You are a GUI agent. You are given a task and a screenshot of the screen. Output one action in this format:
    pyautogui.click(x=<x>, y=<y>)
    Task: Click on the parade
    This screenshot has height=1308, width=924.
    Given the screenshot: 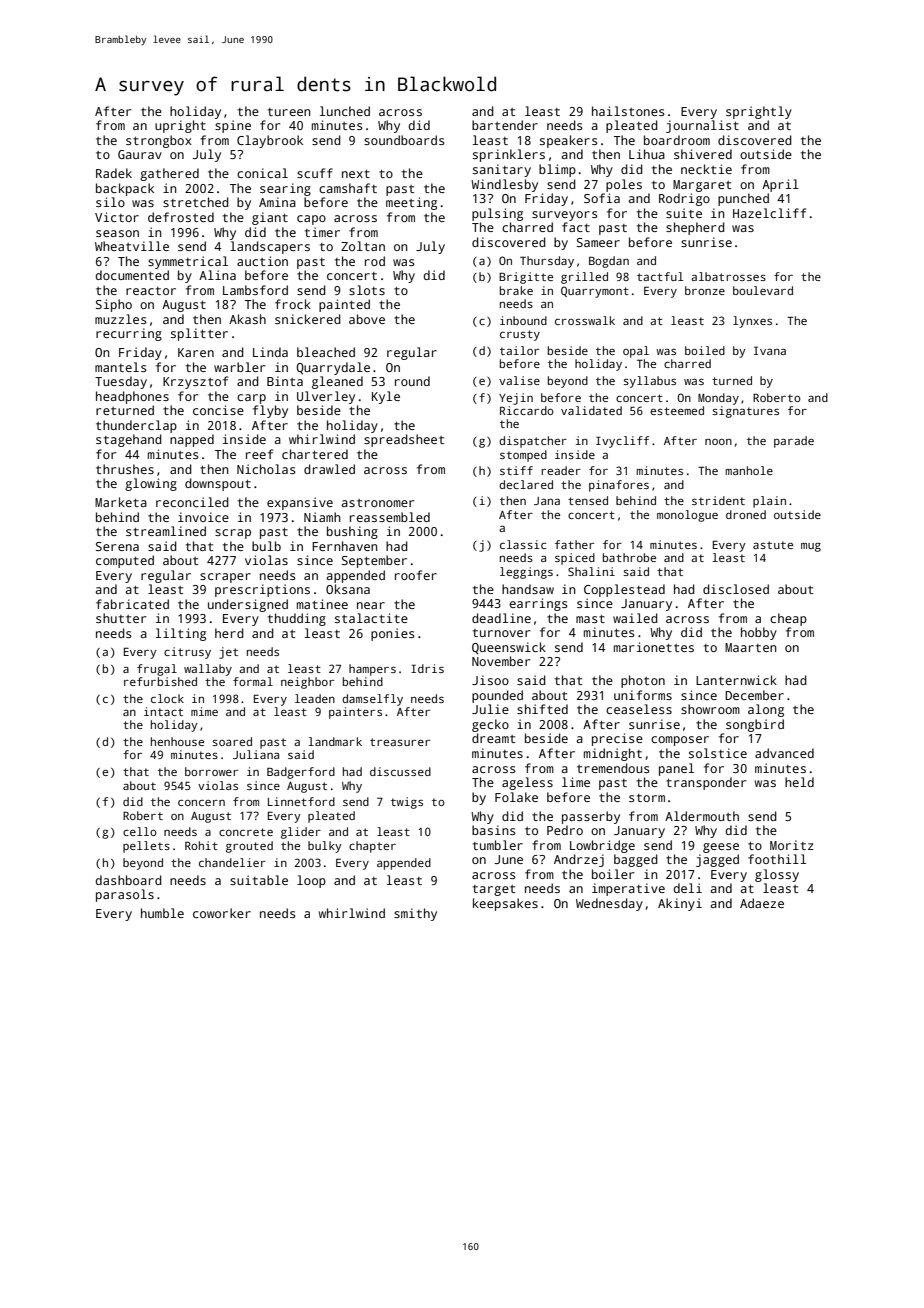 What is the action you would take?
    pyautogui.click(x=794, y=442)
